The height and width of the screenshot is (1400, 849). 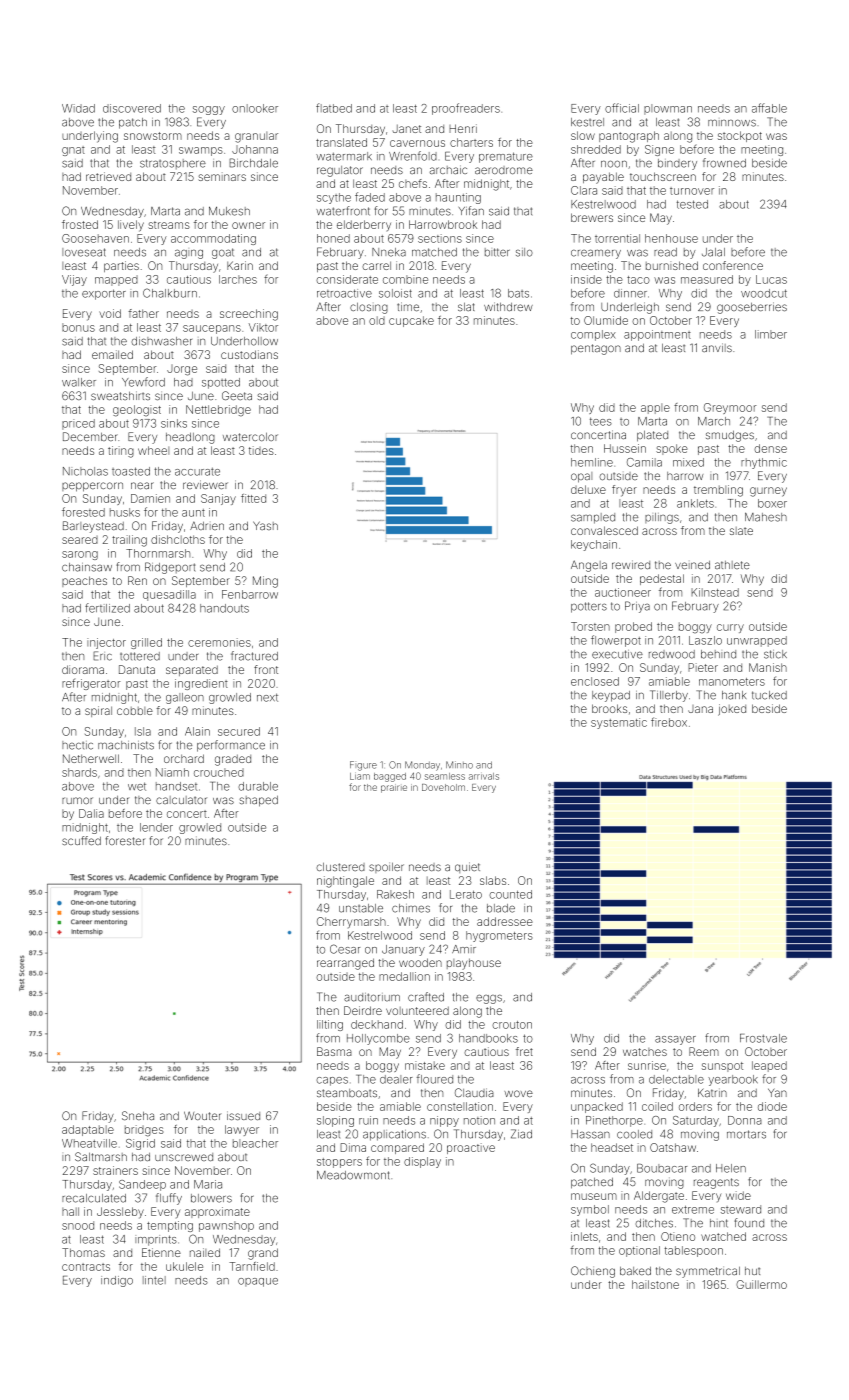 What do you see at coordinates (340, 171) in the screenshot?
I see `regulator` at bounding box center [340, 171].
